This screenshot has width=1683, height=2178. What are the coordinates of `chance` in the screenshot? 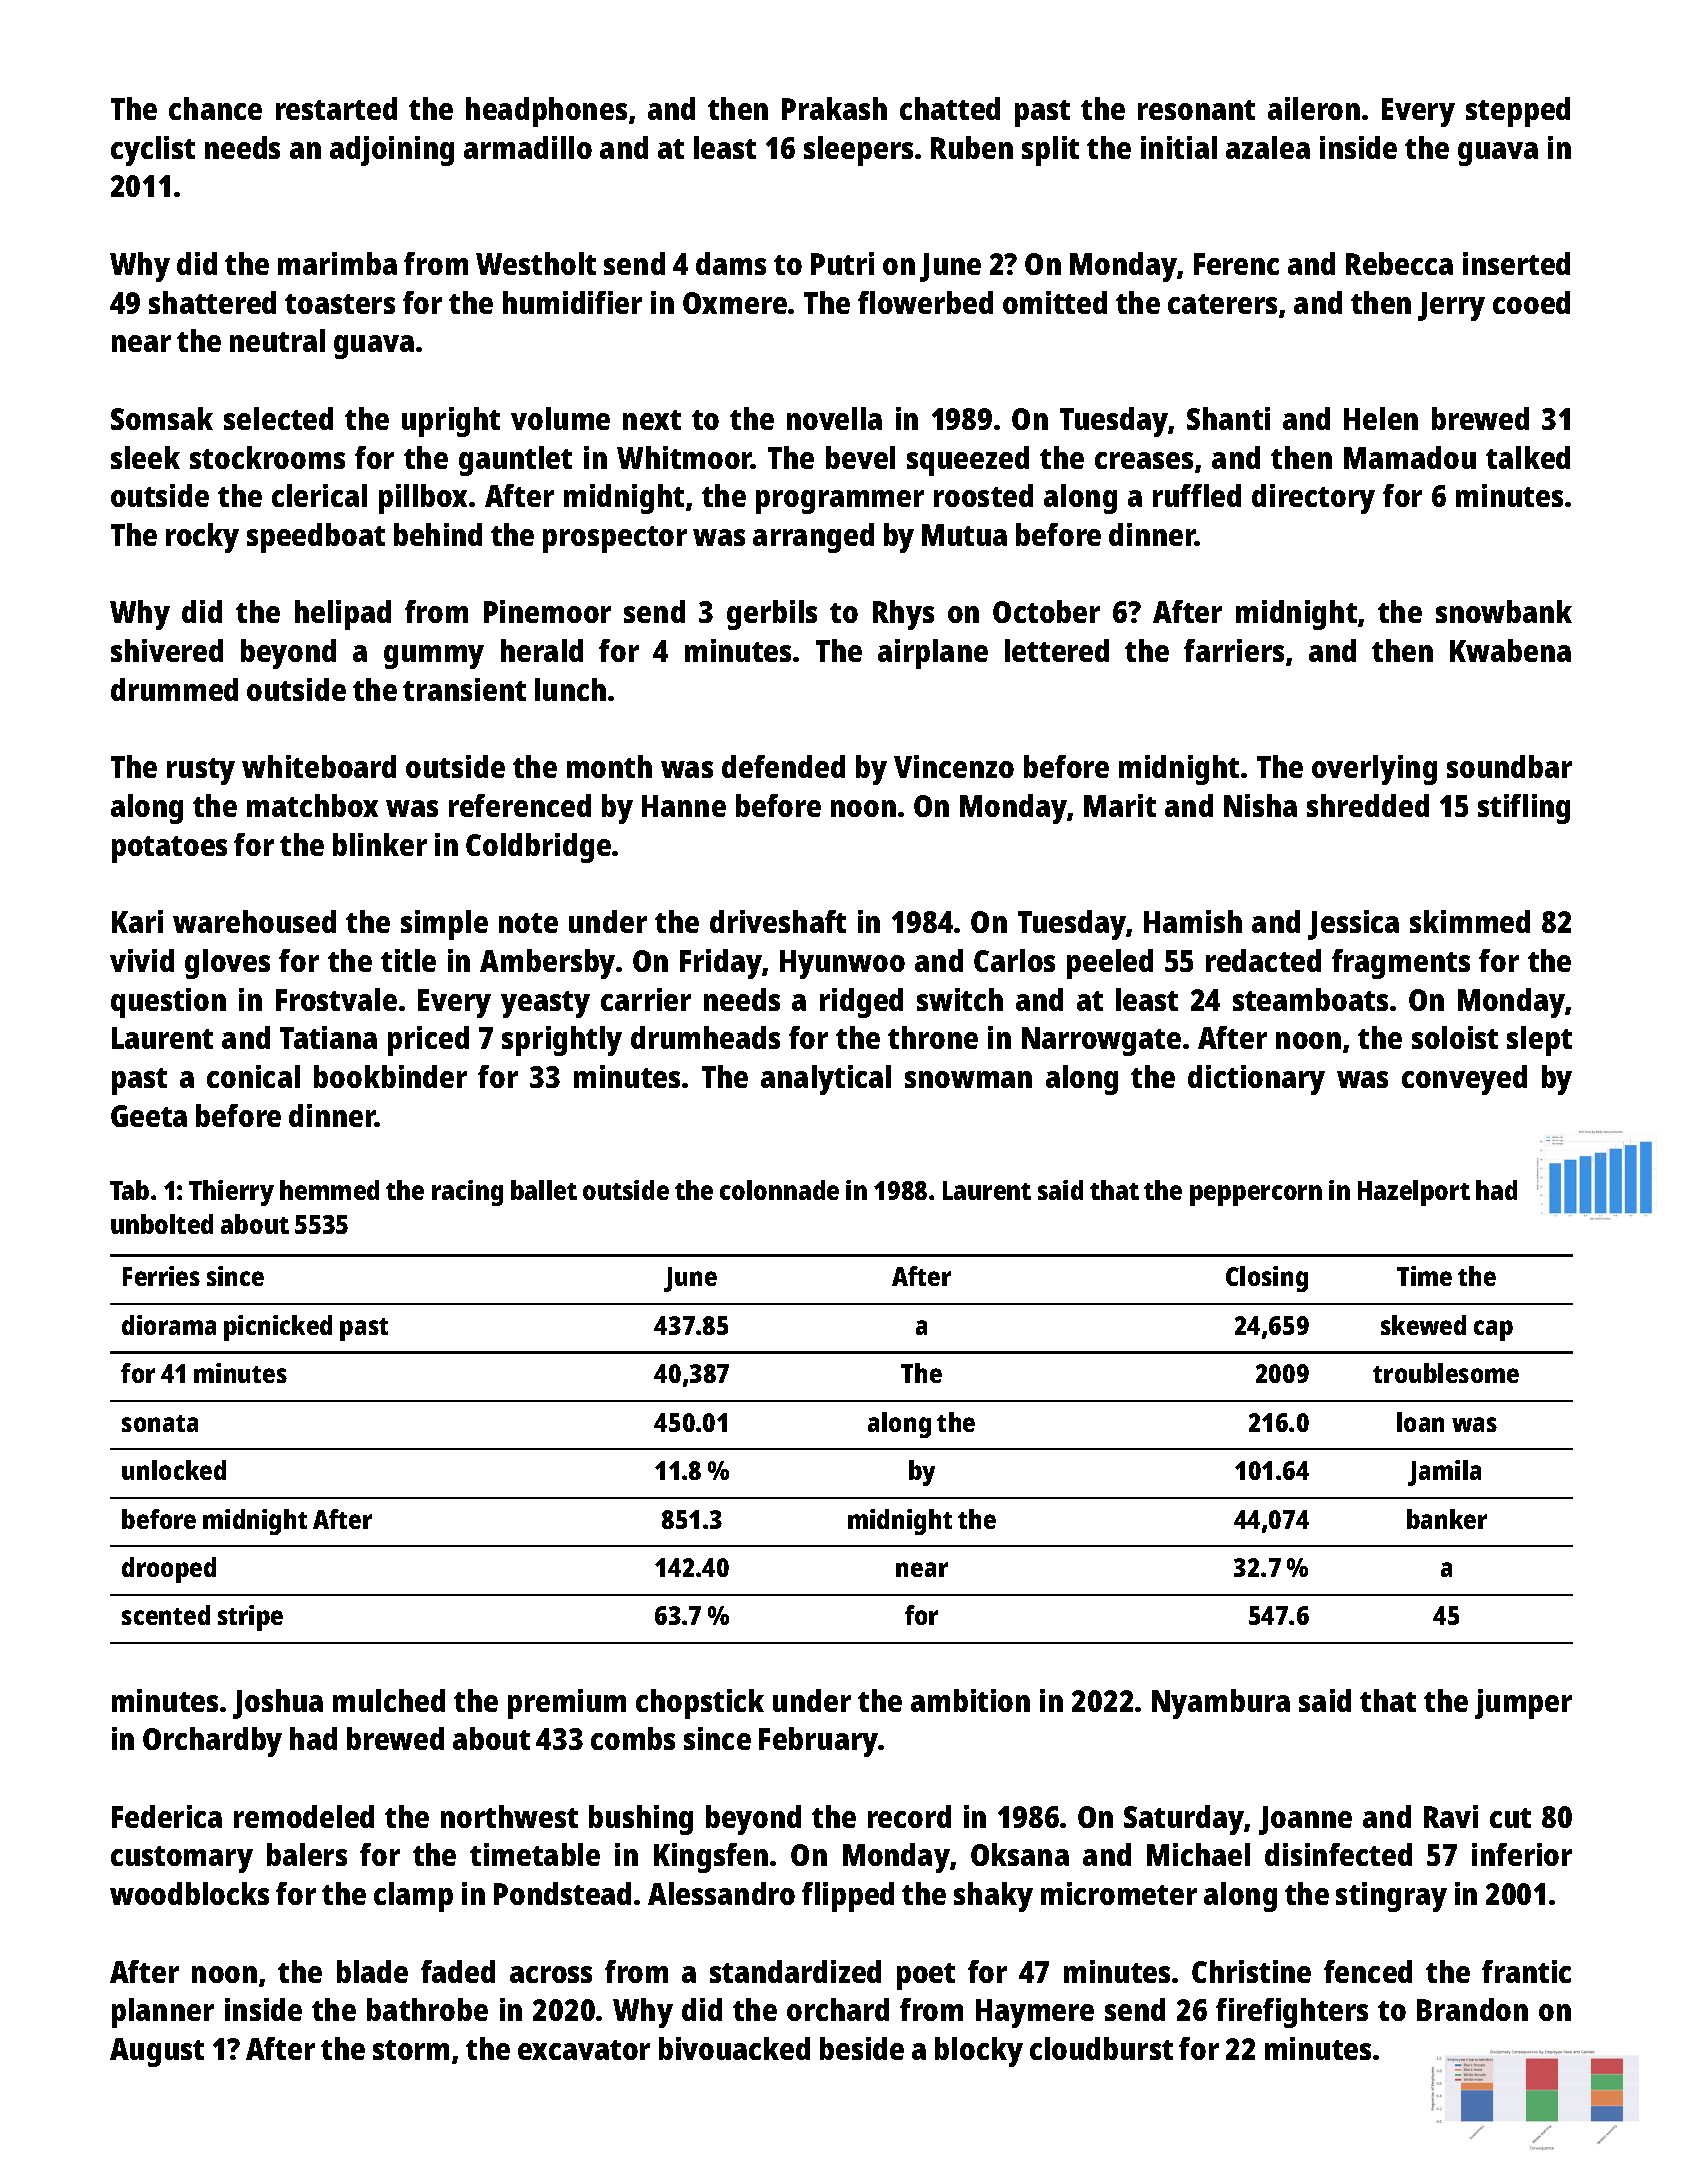 It's located at (215, 108).
